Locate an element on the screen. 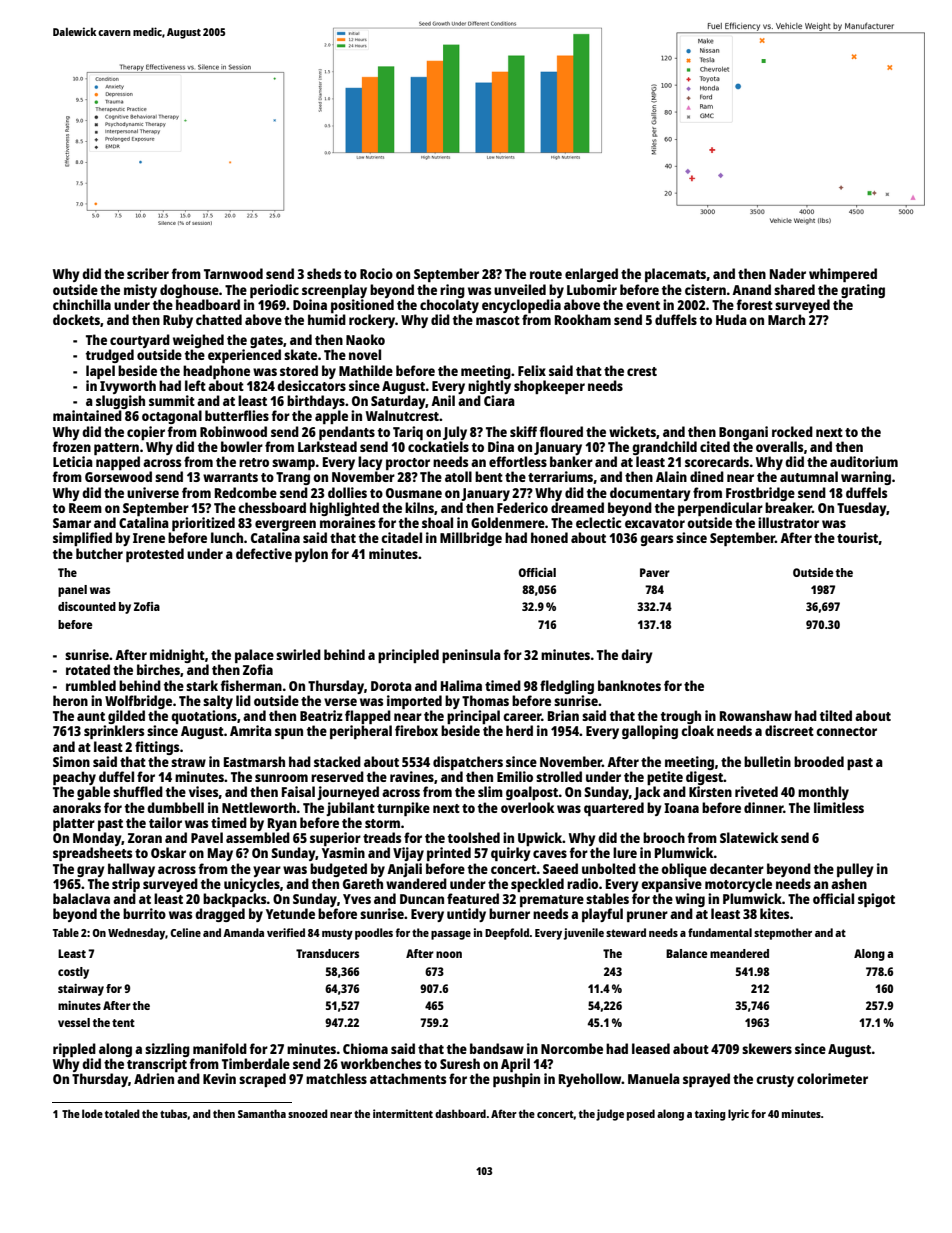 The height and width of the screenshot is (1233, 952). dockets is located at coordinates (76, 319).
